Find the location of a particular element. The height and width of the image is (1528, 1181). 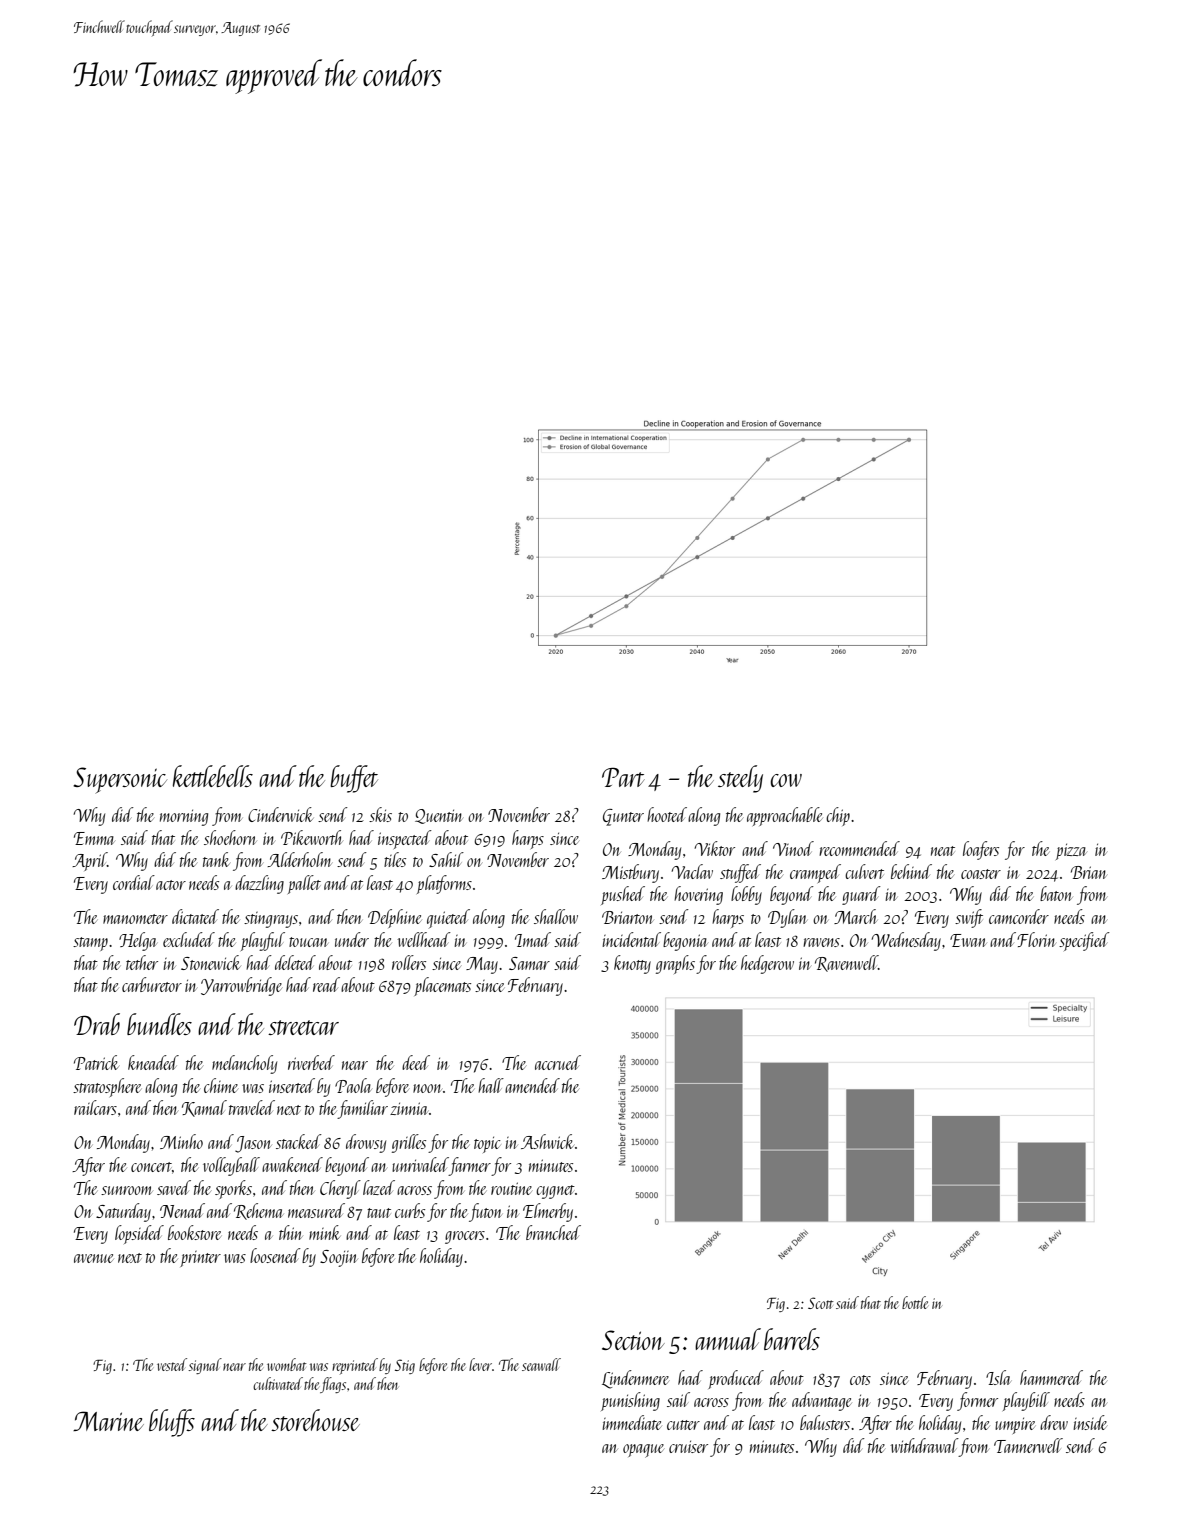

specified is located at coordinates (1084, 941).
